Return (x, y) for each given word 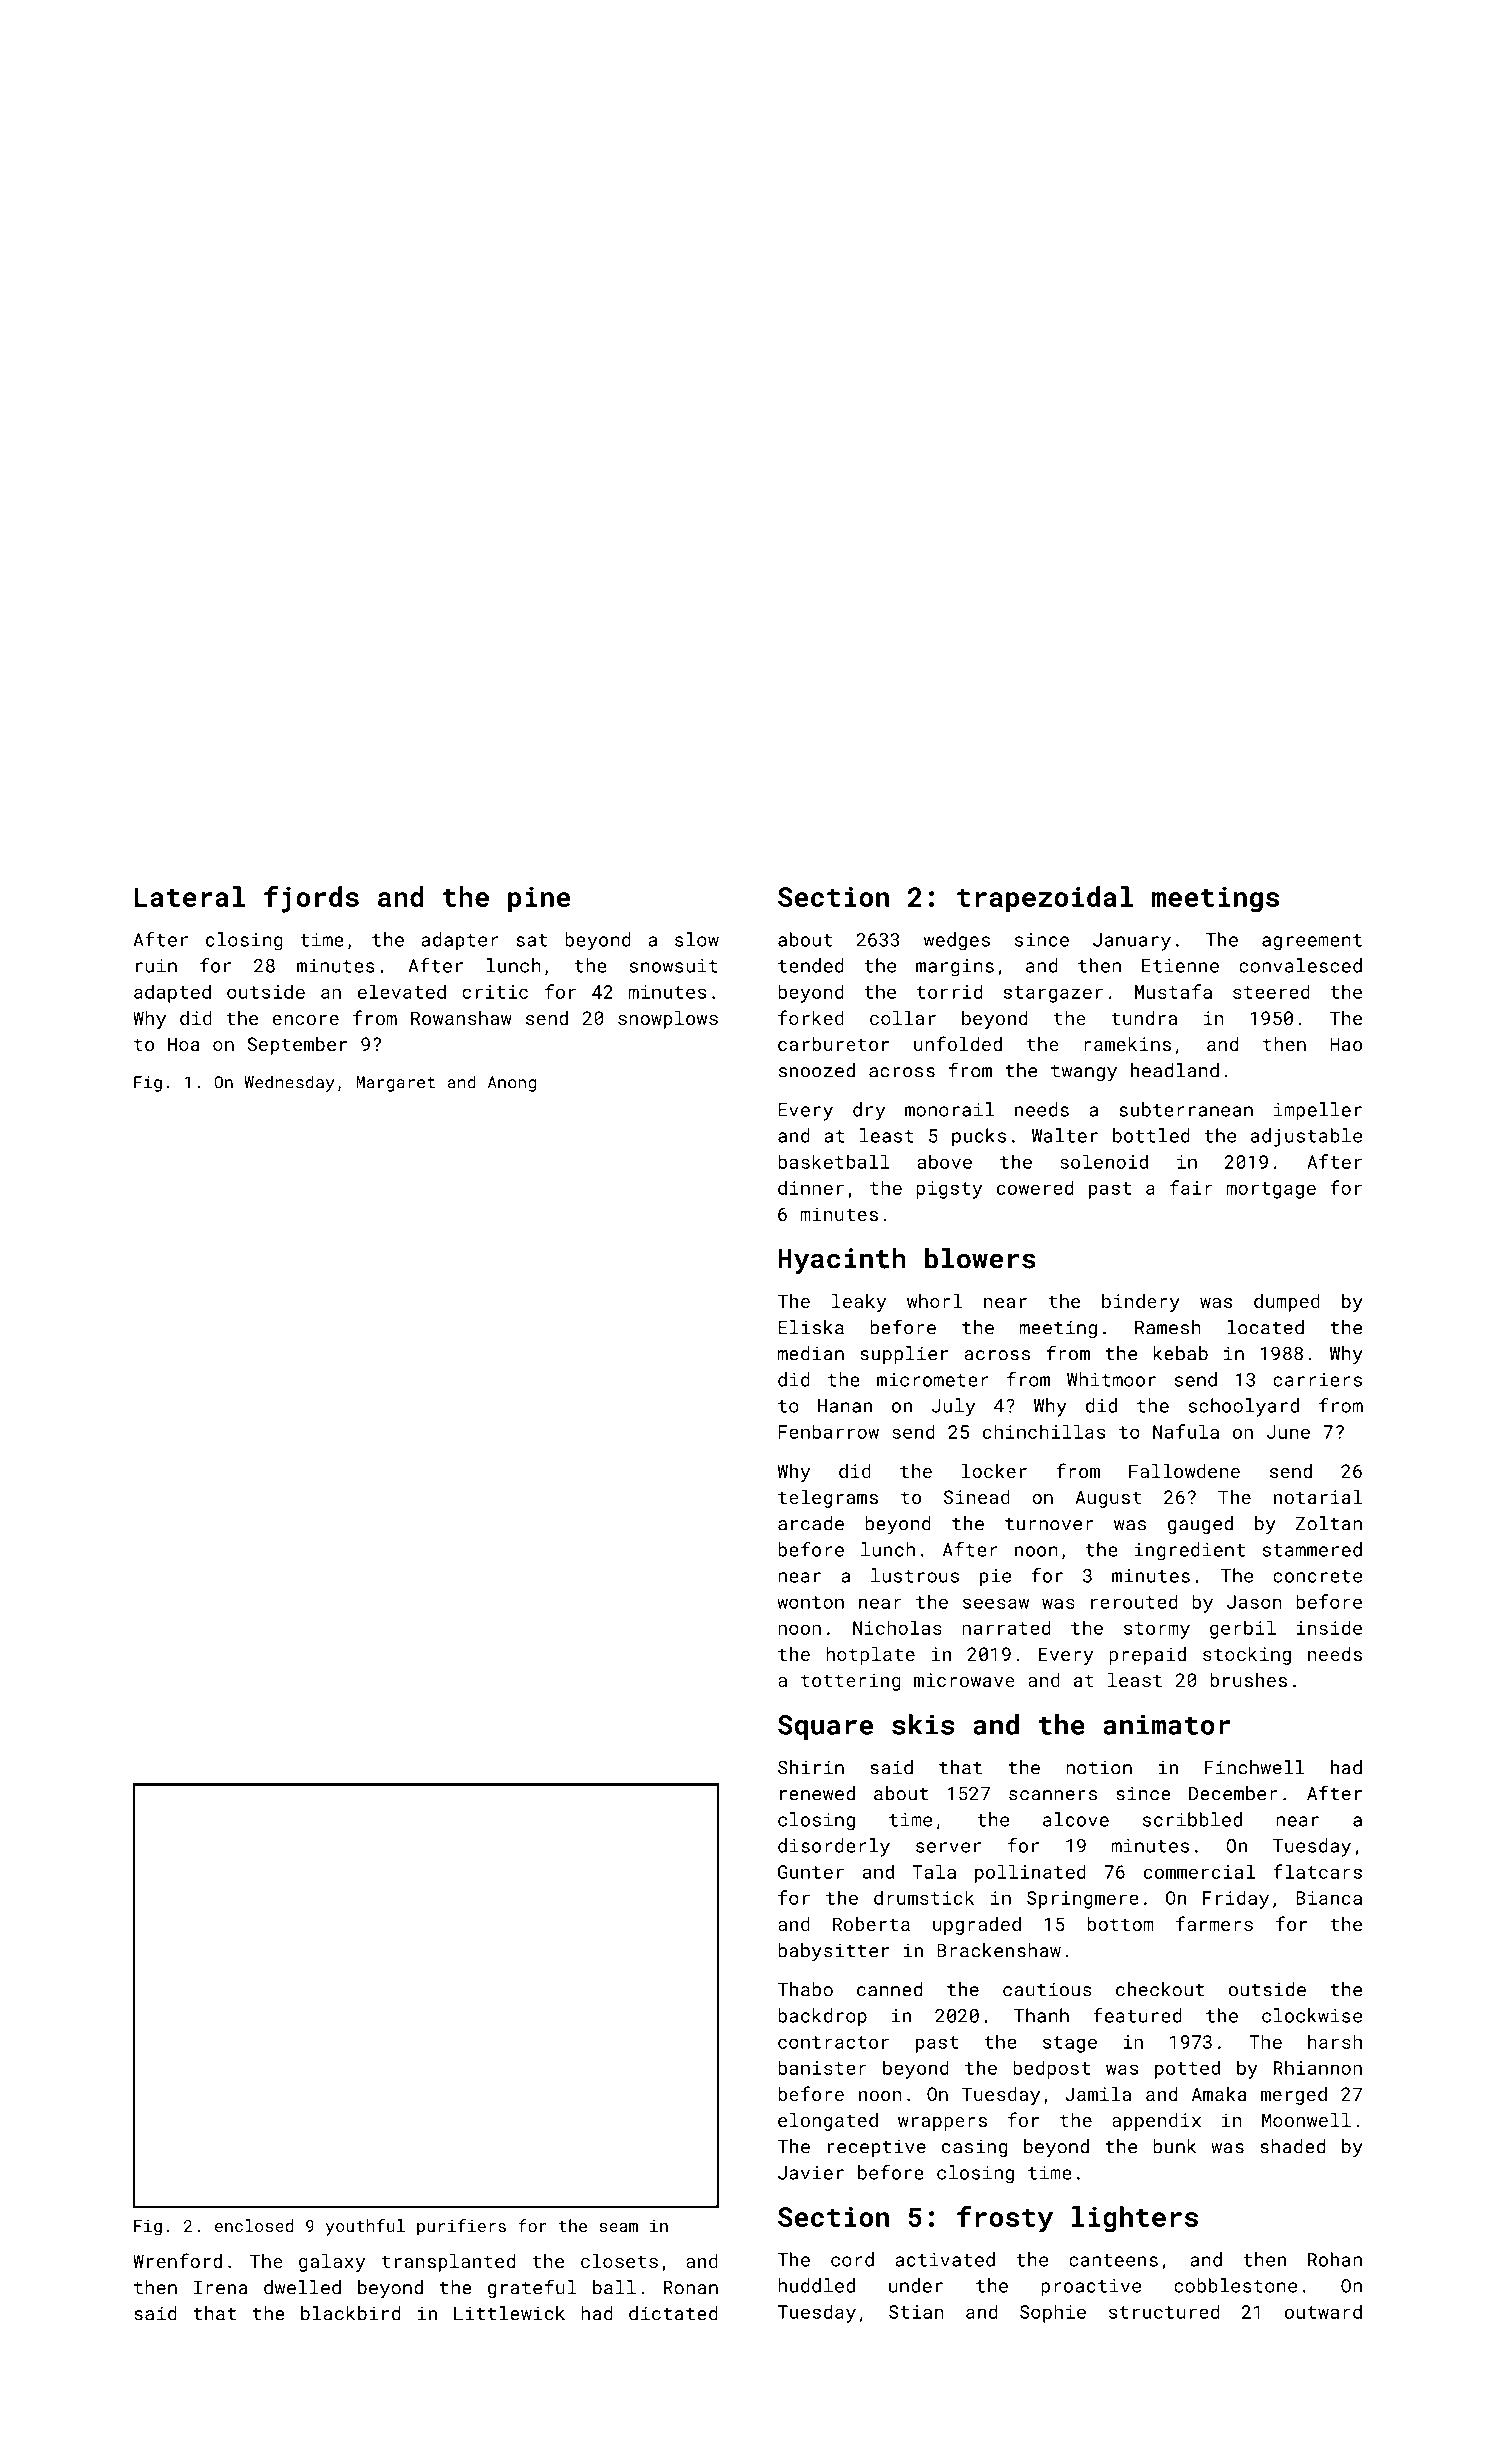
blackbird (350, 2313)
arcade (811, 1523)
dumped (1287, 1303)
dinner (811, 1187)
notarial (1318, 1497)
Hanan (845, 1406)
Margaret (395, 1084)
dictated (673, 2313)
